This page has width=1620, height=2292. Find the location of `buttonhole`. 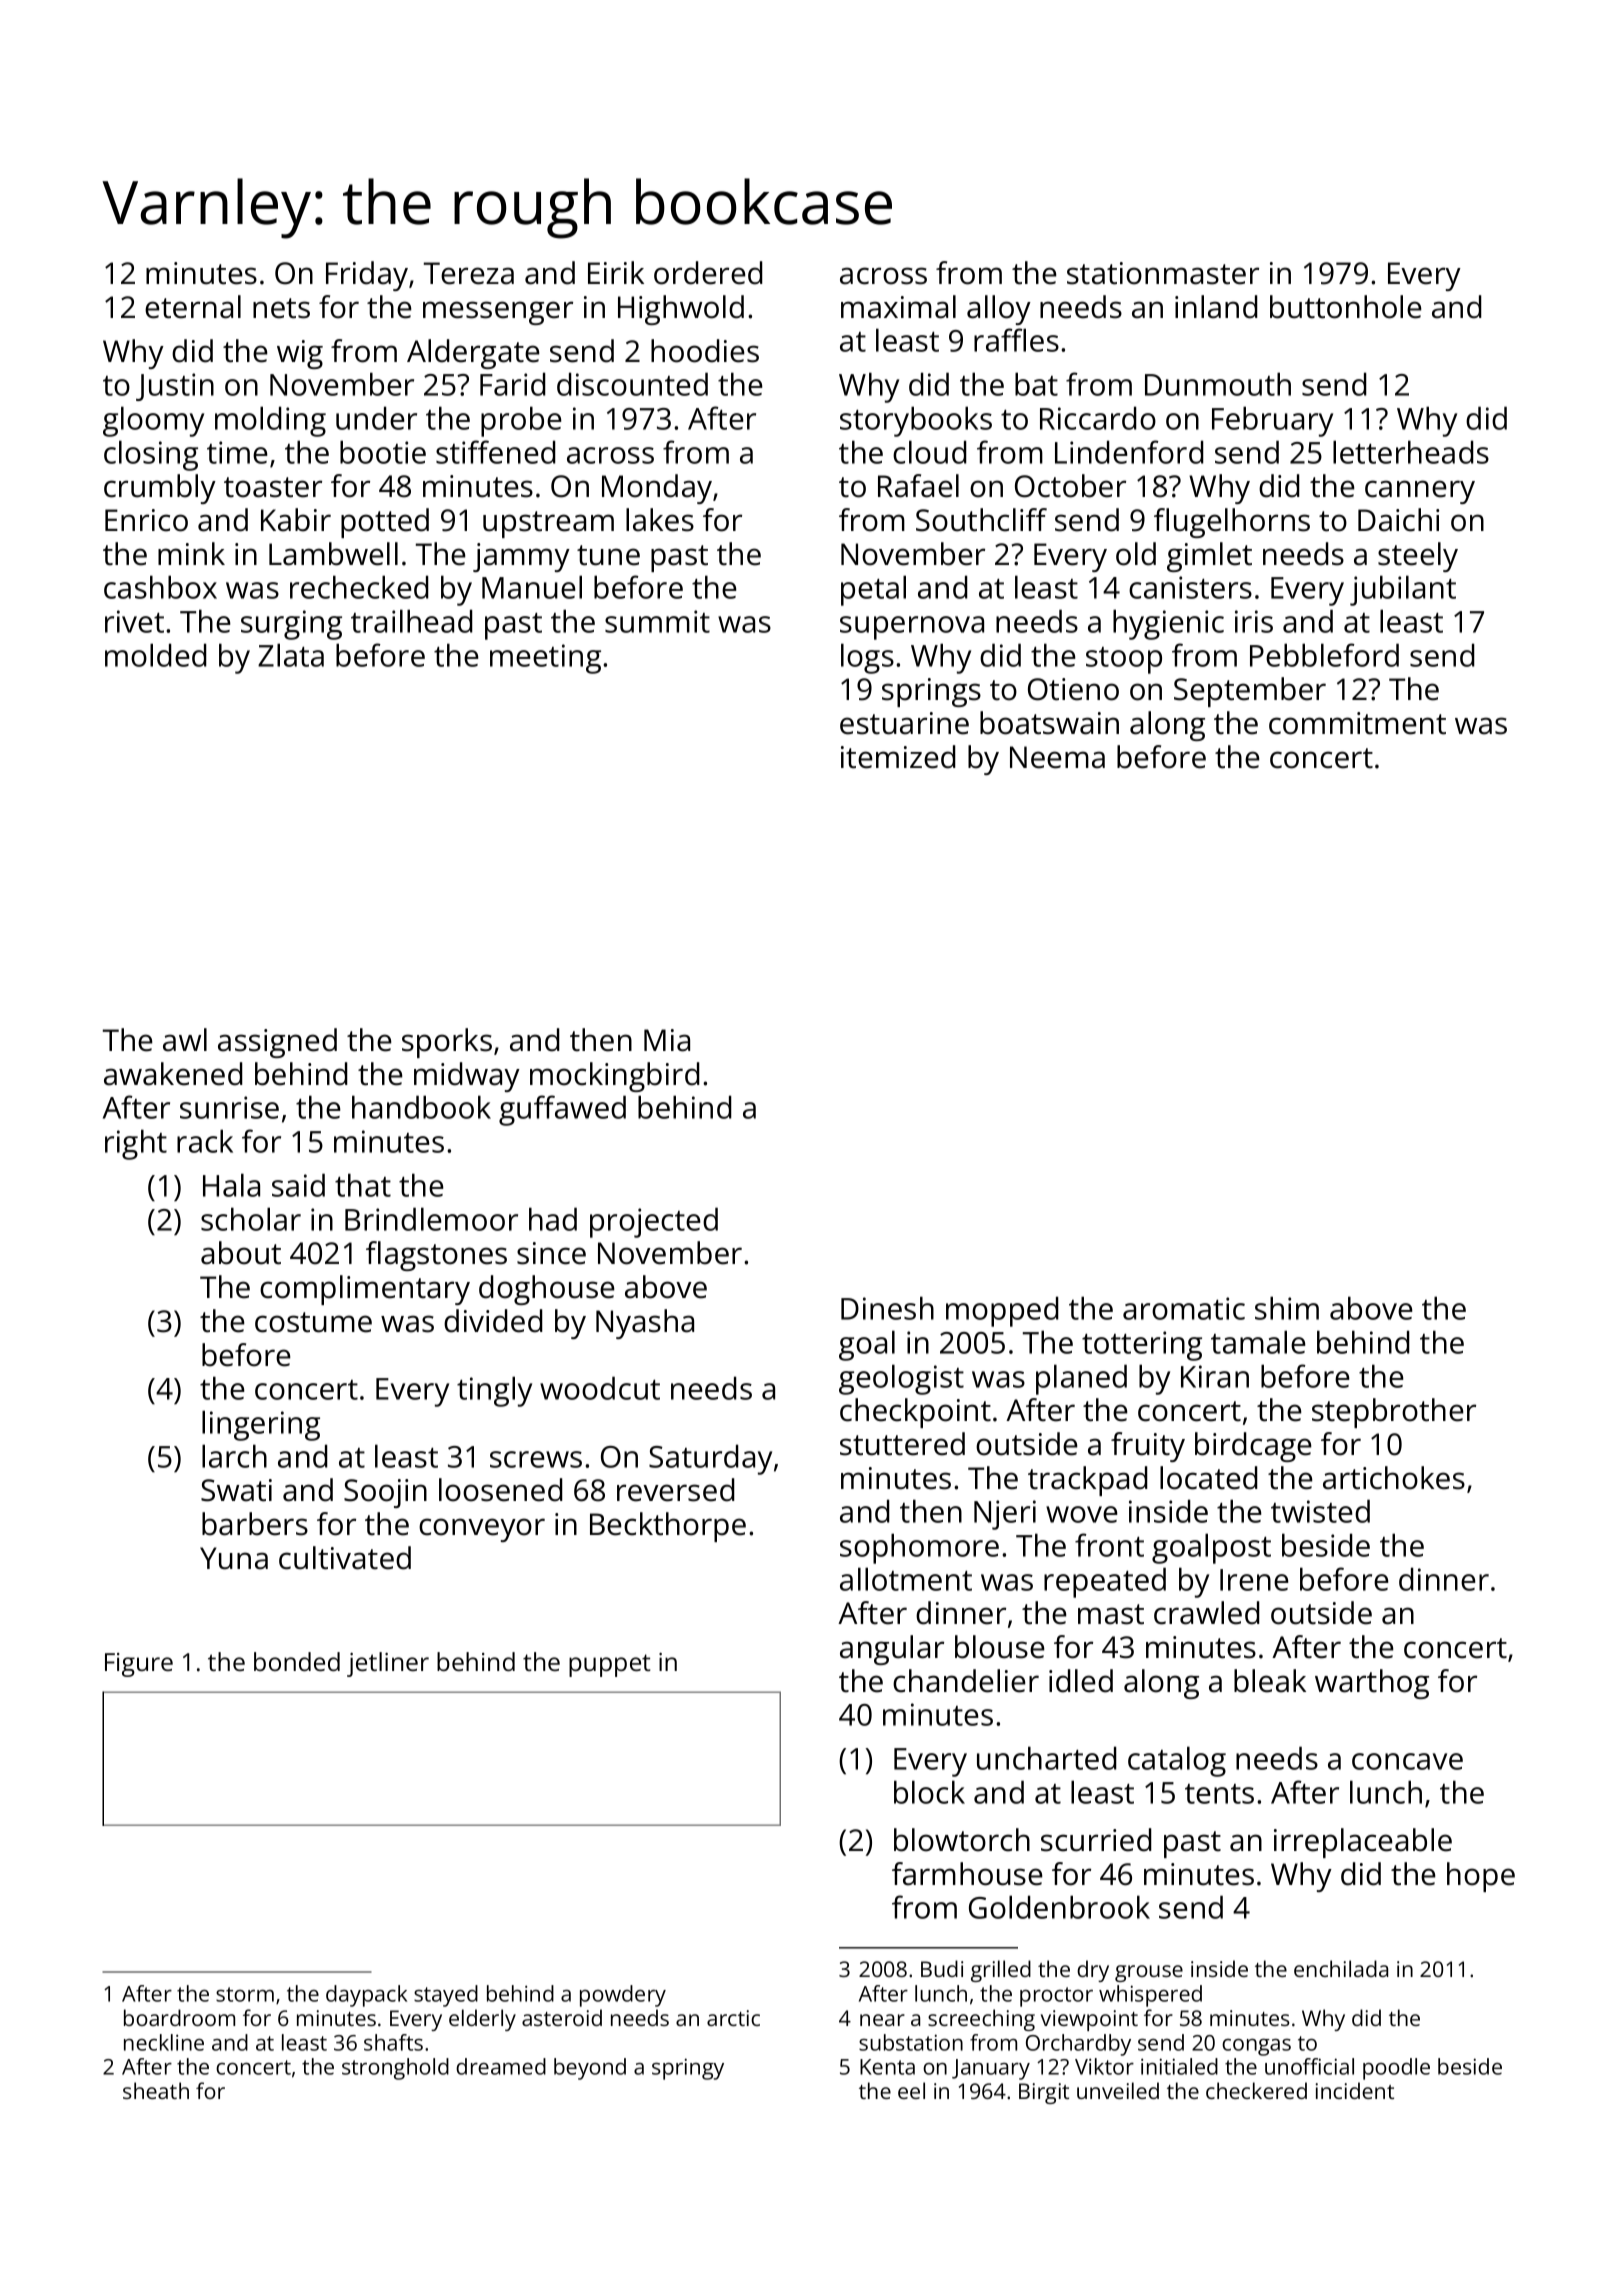

buttonhole is located at coordinates (1346, 307).
